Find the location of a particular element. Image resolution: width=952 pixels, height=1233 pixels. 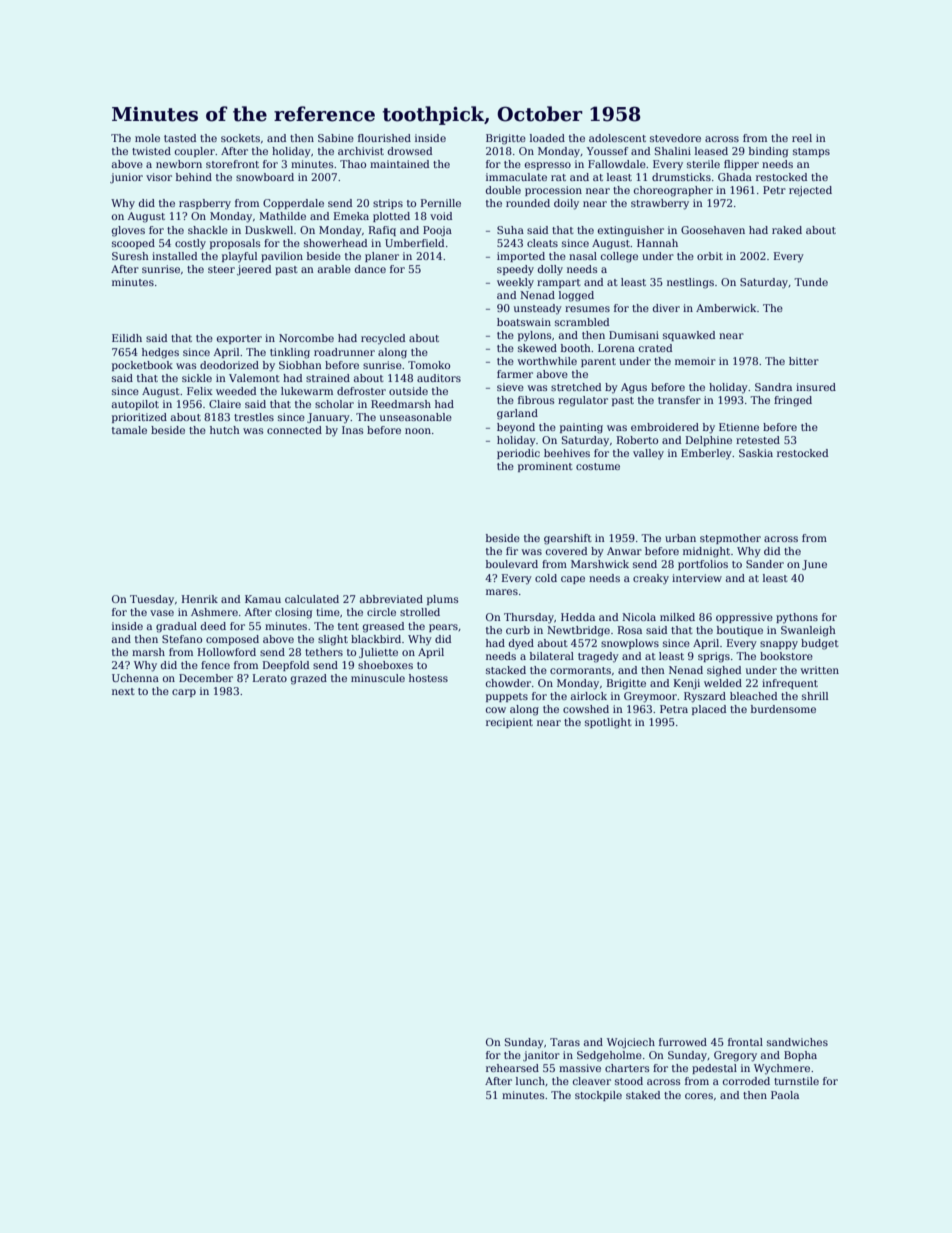

costume is located at coordinates (598, 466).
